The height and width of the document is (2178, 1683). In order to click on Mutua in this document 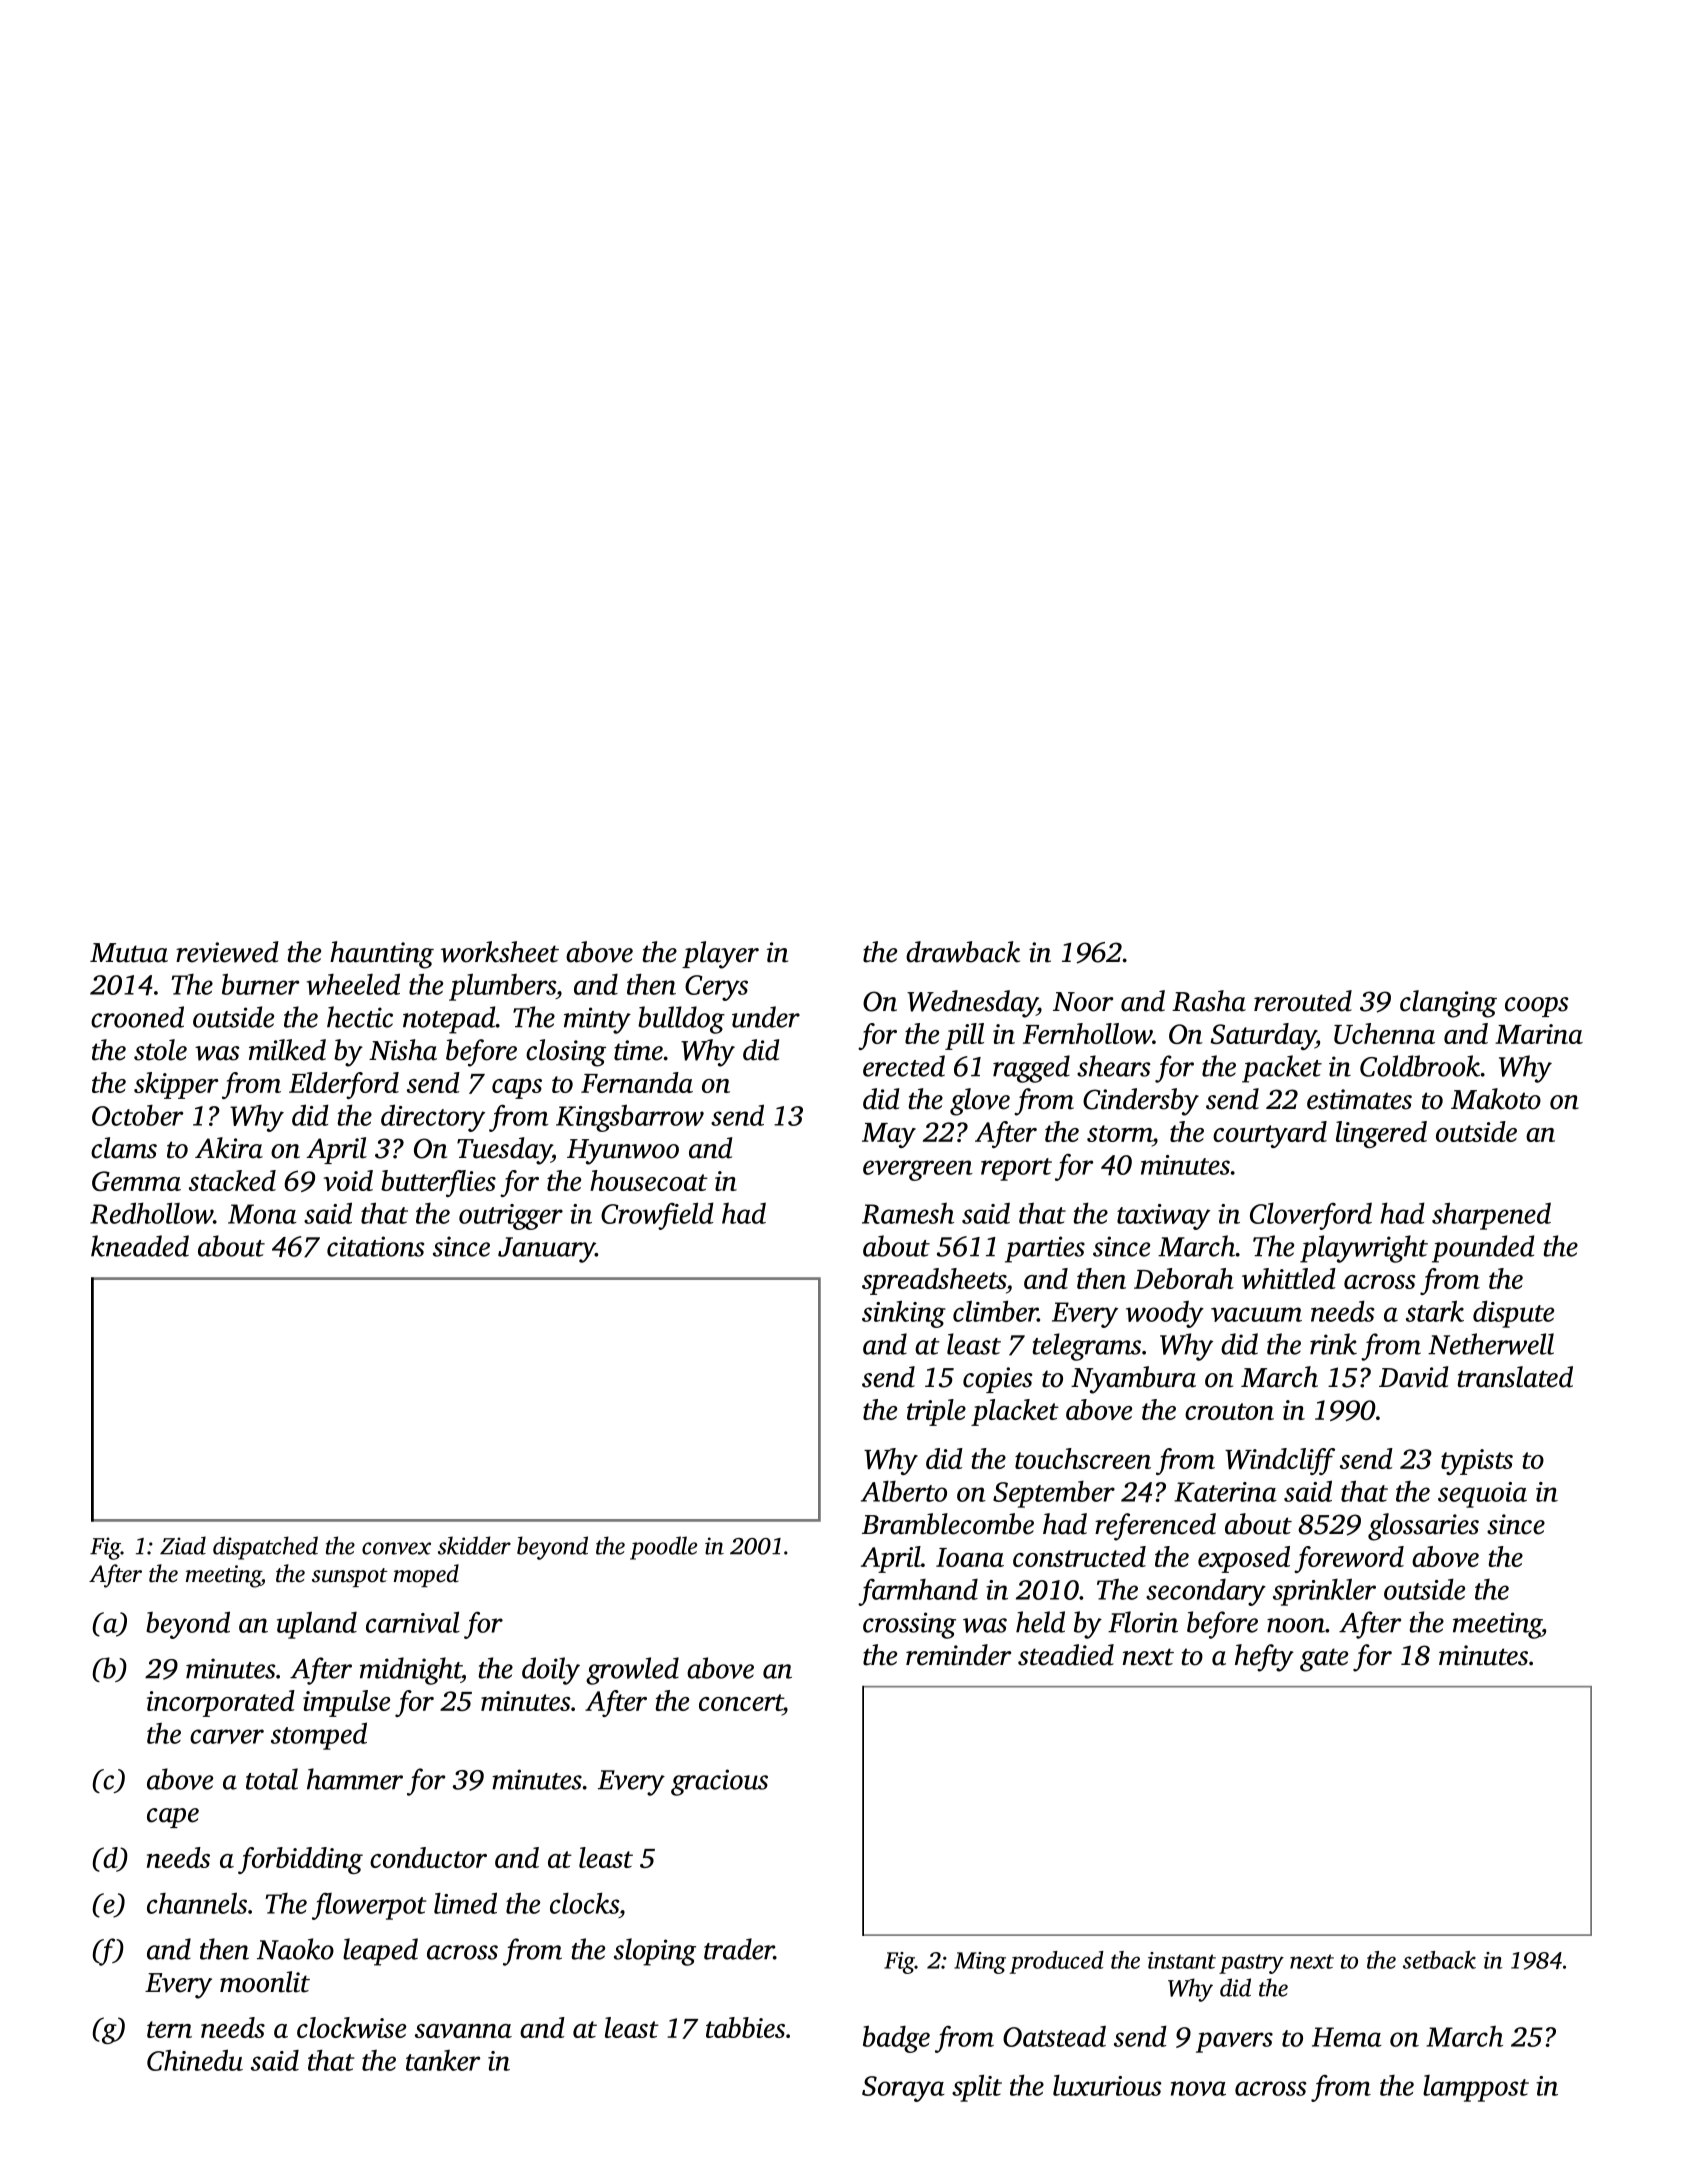, I will do `click(129, 953)`.
